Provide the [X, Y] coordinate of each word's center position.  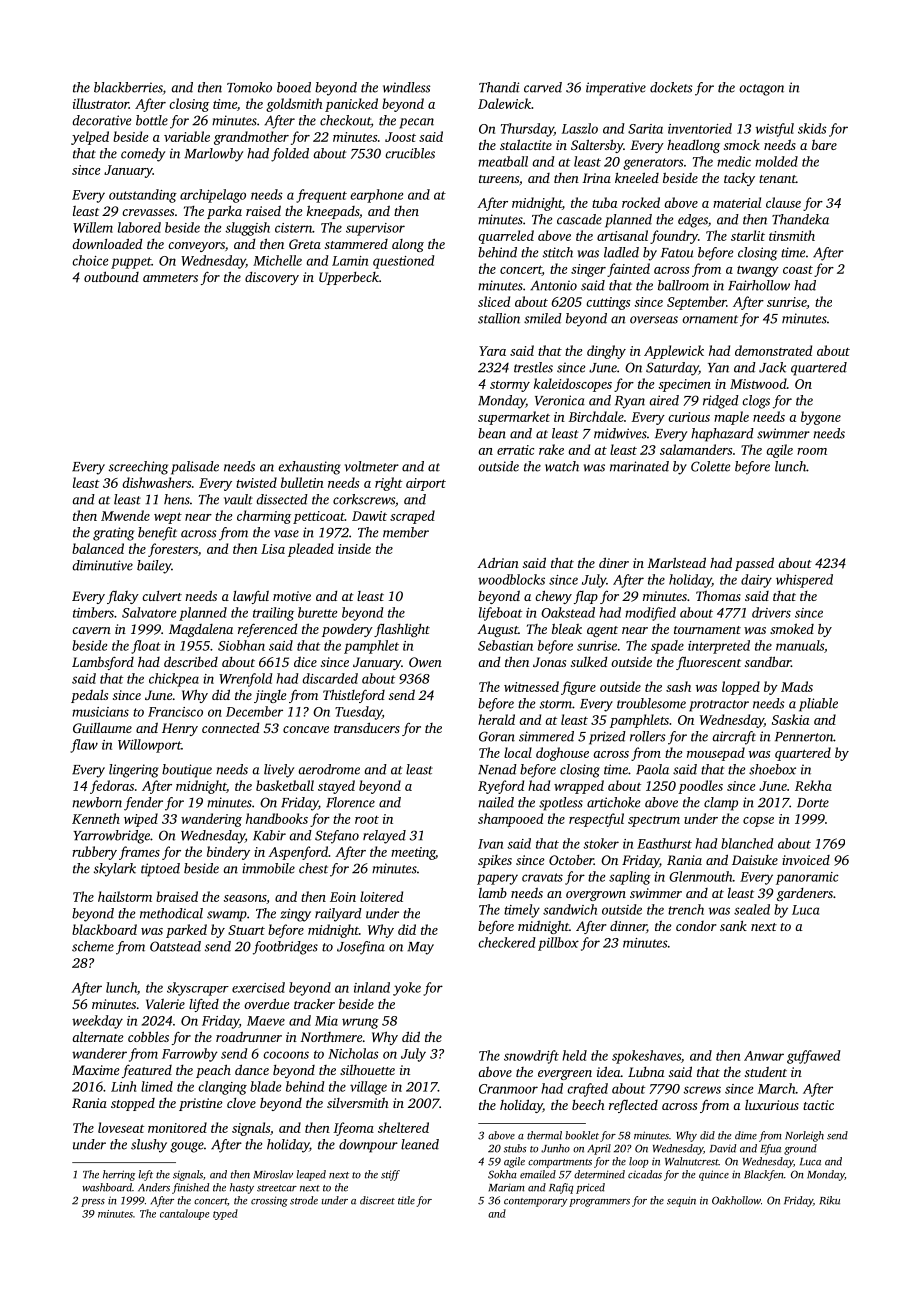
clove [241, 1103]
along [408, 245]
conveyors [196, 247]
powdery [347, 630]
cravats [542, 877]
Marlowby [213, 155]
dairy [756, 581]
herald [496, 719]
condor [696, 926]
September [696, 303]
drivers [771, 612]
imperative [616, 89]
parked [186, 931]
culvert [162, 596]
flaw [84, 746]
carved [543, 87]
